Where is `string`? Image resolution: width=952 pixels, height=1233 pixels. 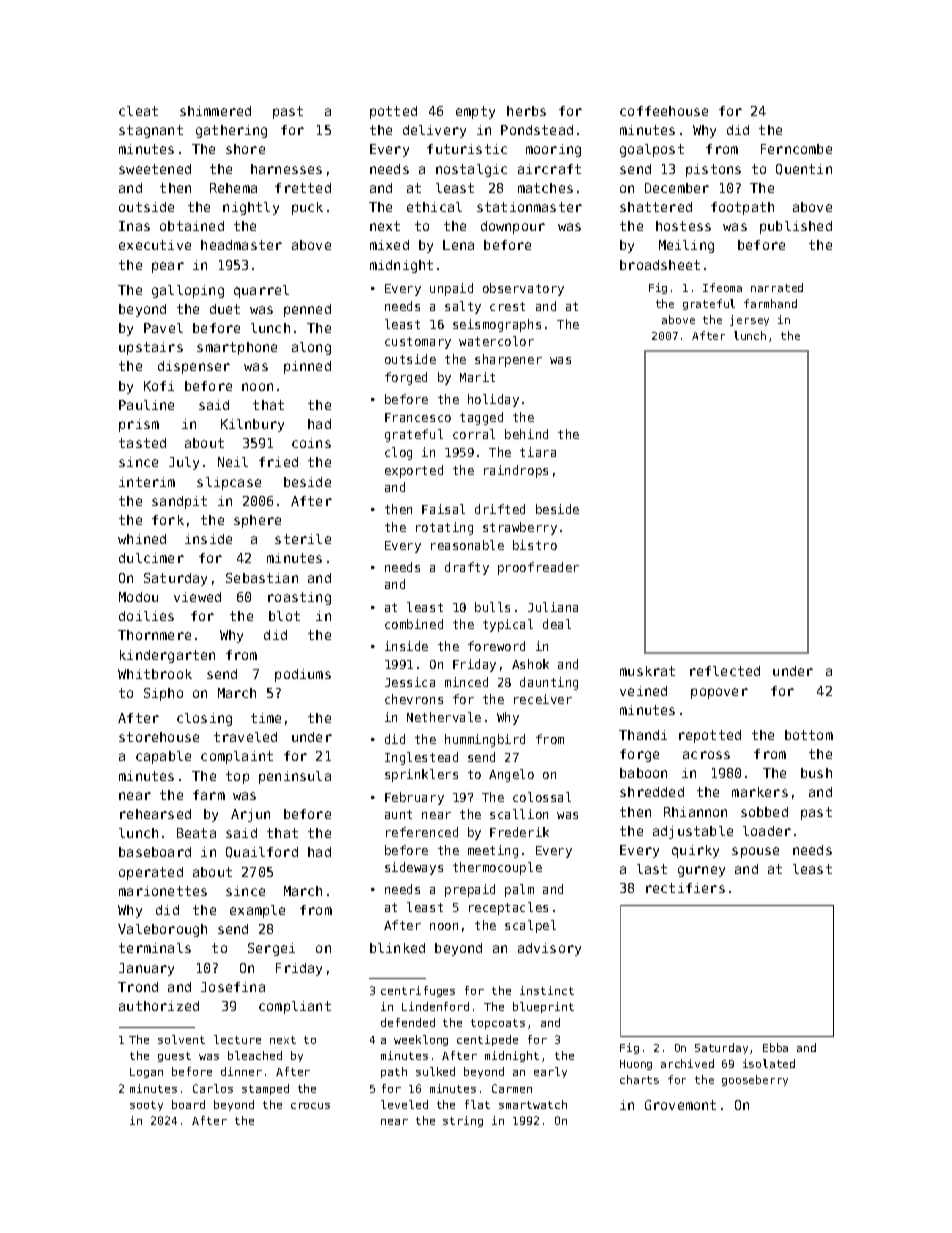 string is located at coordinates (463, 1121).
